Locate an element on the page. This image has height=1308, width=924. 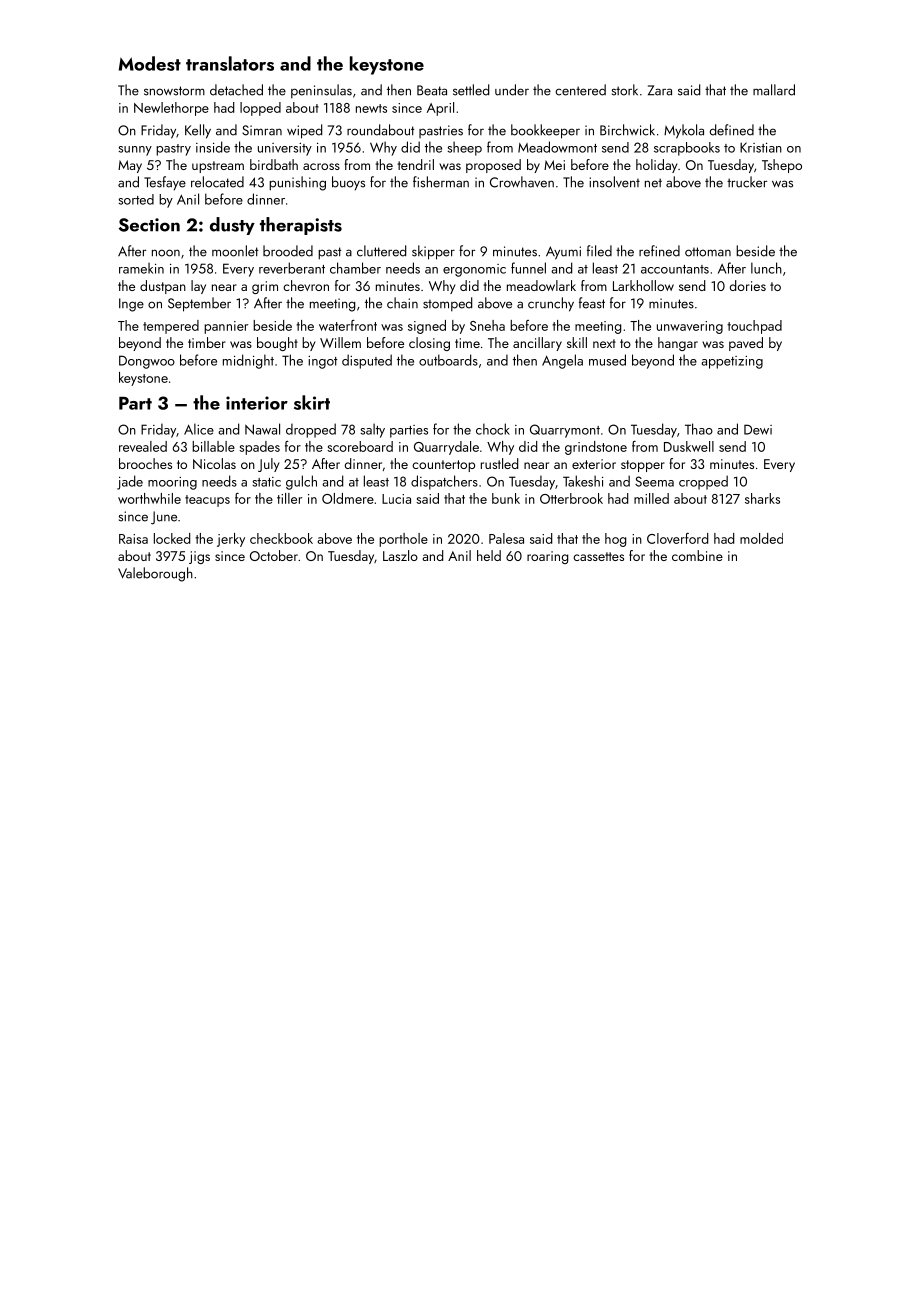
Raisa is located at coordinates (133, 539).
